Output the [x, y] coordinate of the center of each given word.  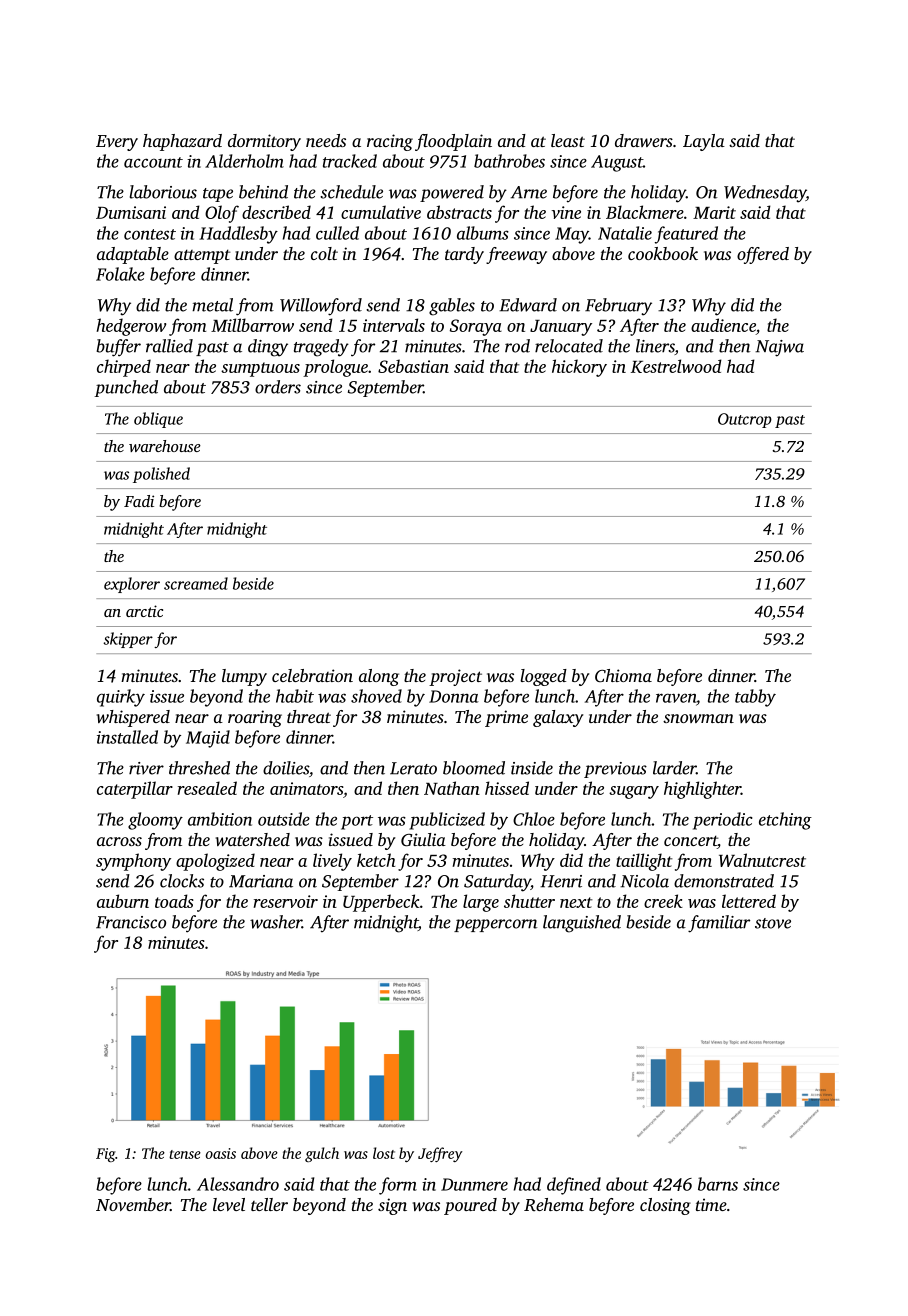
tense [185, 1154]
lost [384, 1153]
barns [718, 1184]
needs [326, 140]
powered [452, 193]
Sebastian [413, 366]
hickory [579, 368]
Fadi [139, 501]
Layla [704, 142]
